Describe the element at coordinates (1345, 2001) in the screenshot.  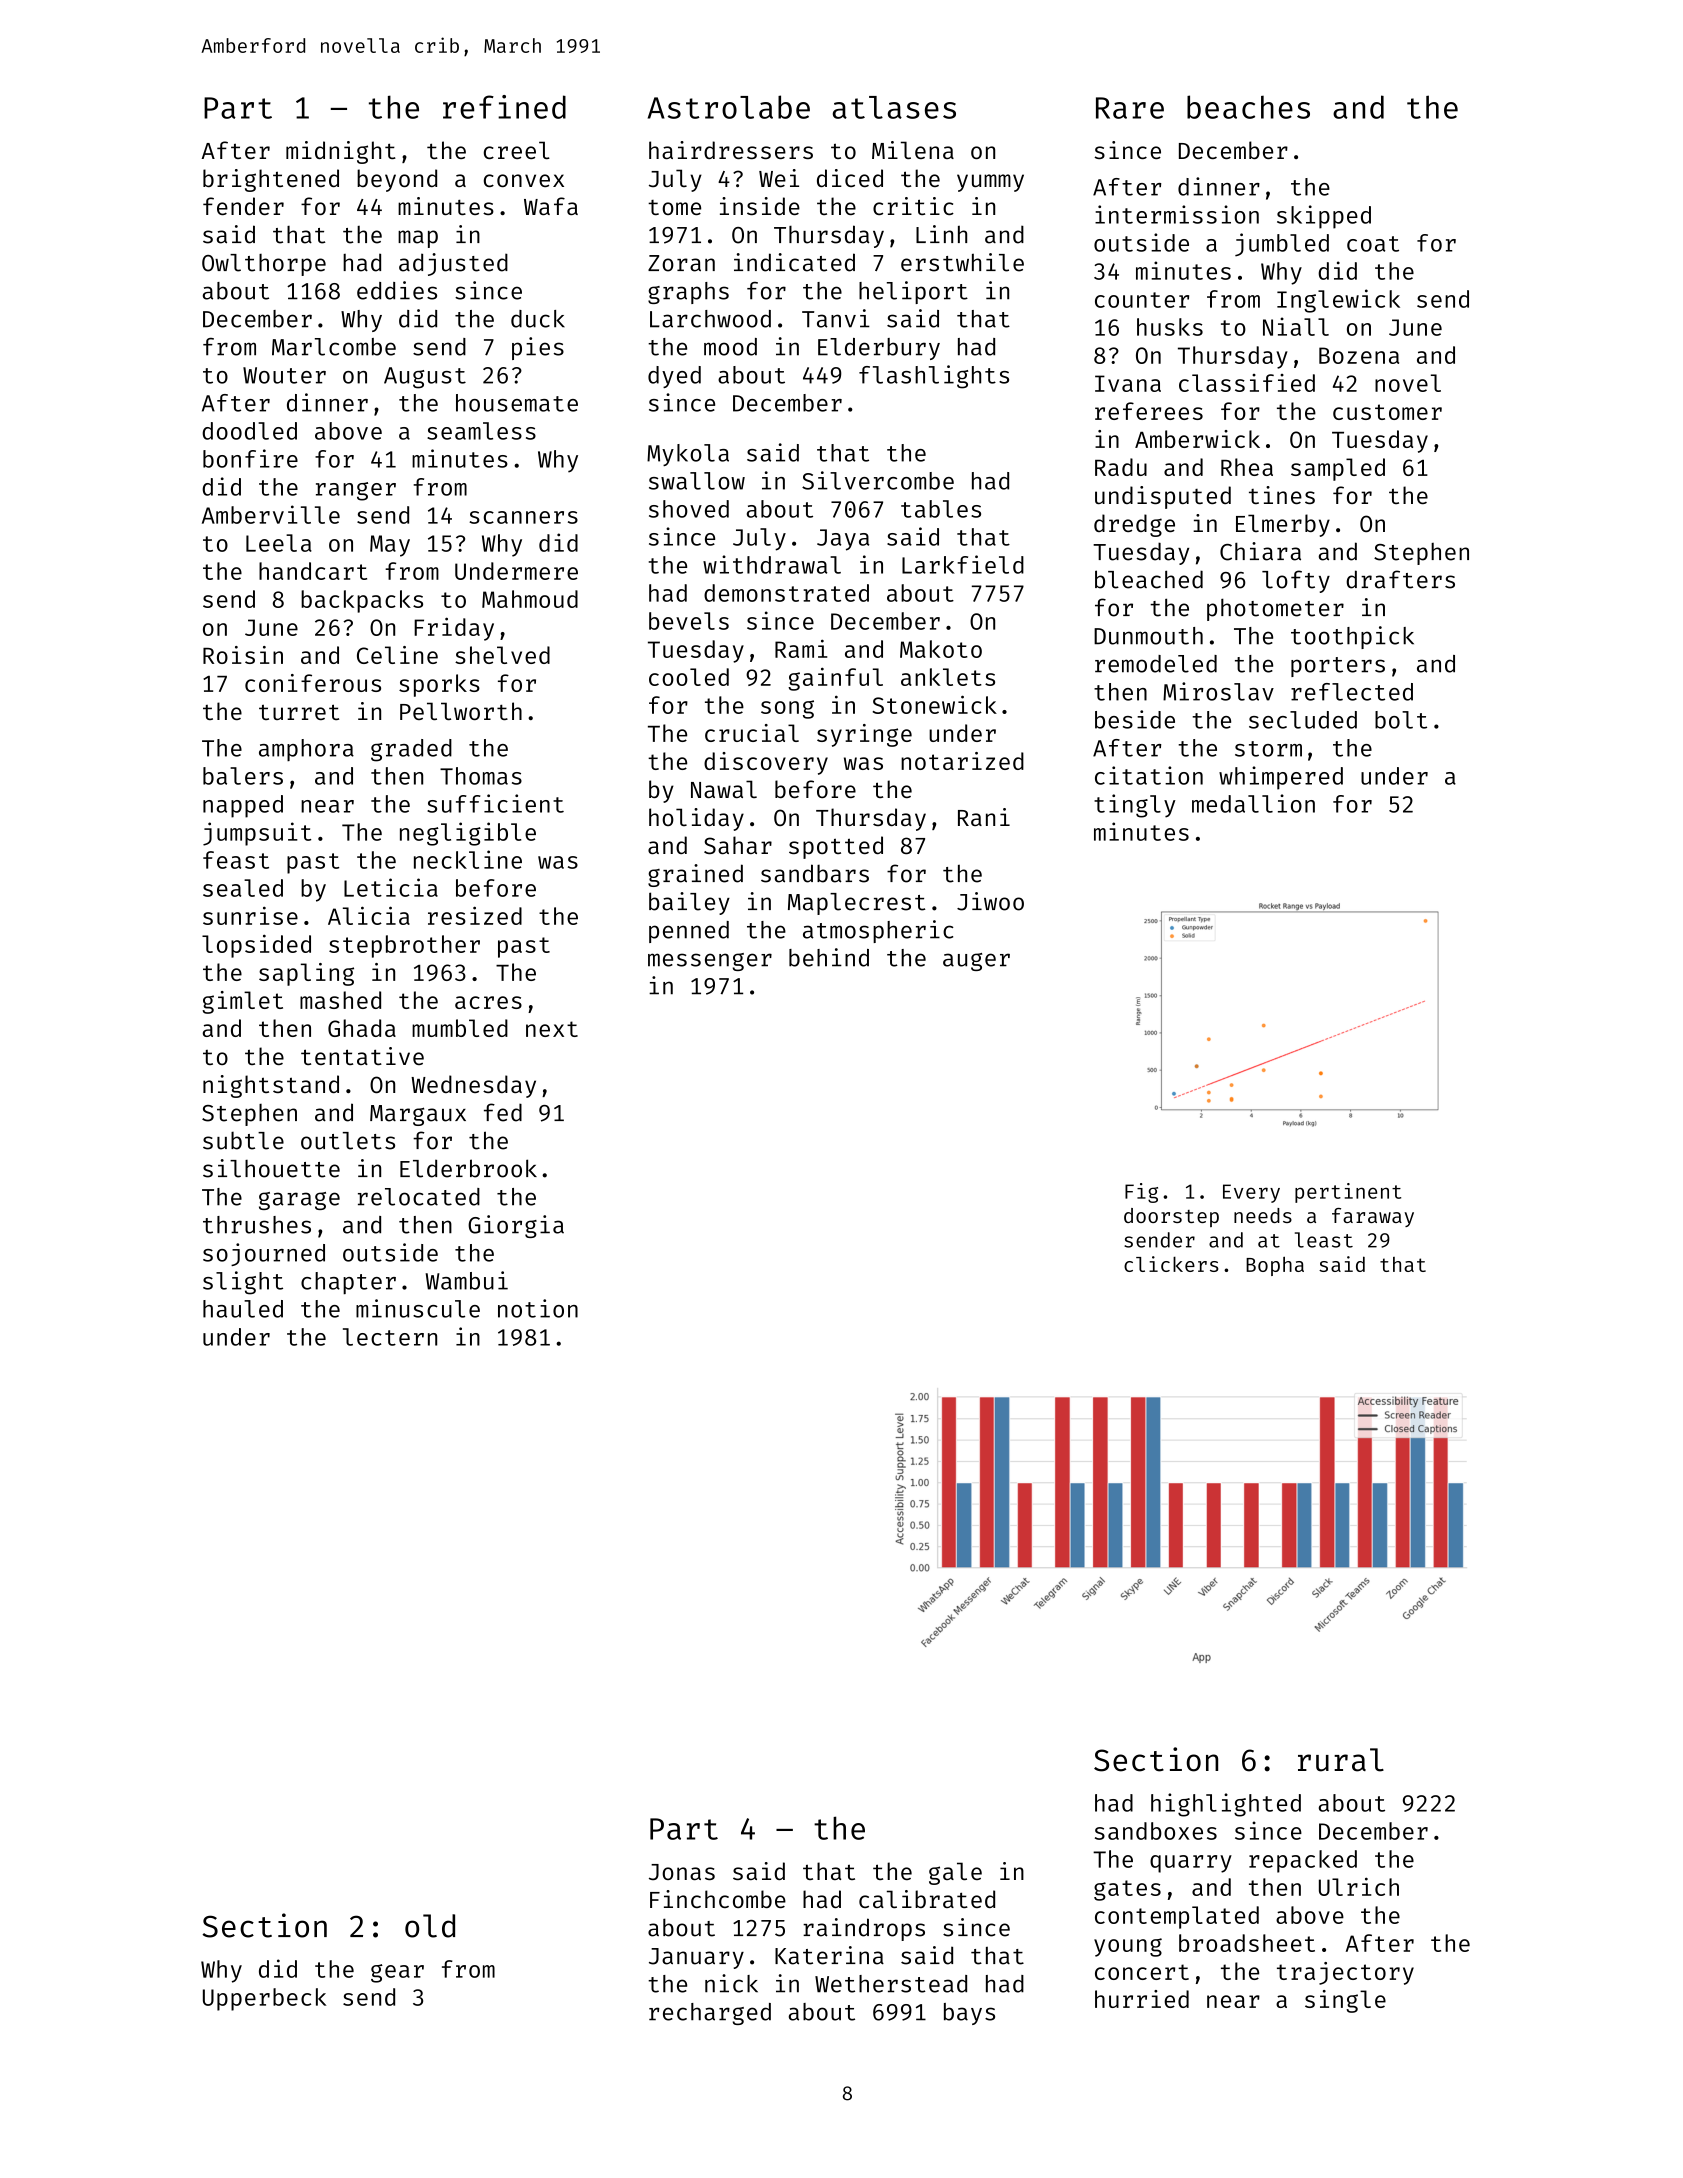
I see `single` at that location.
